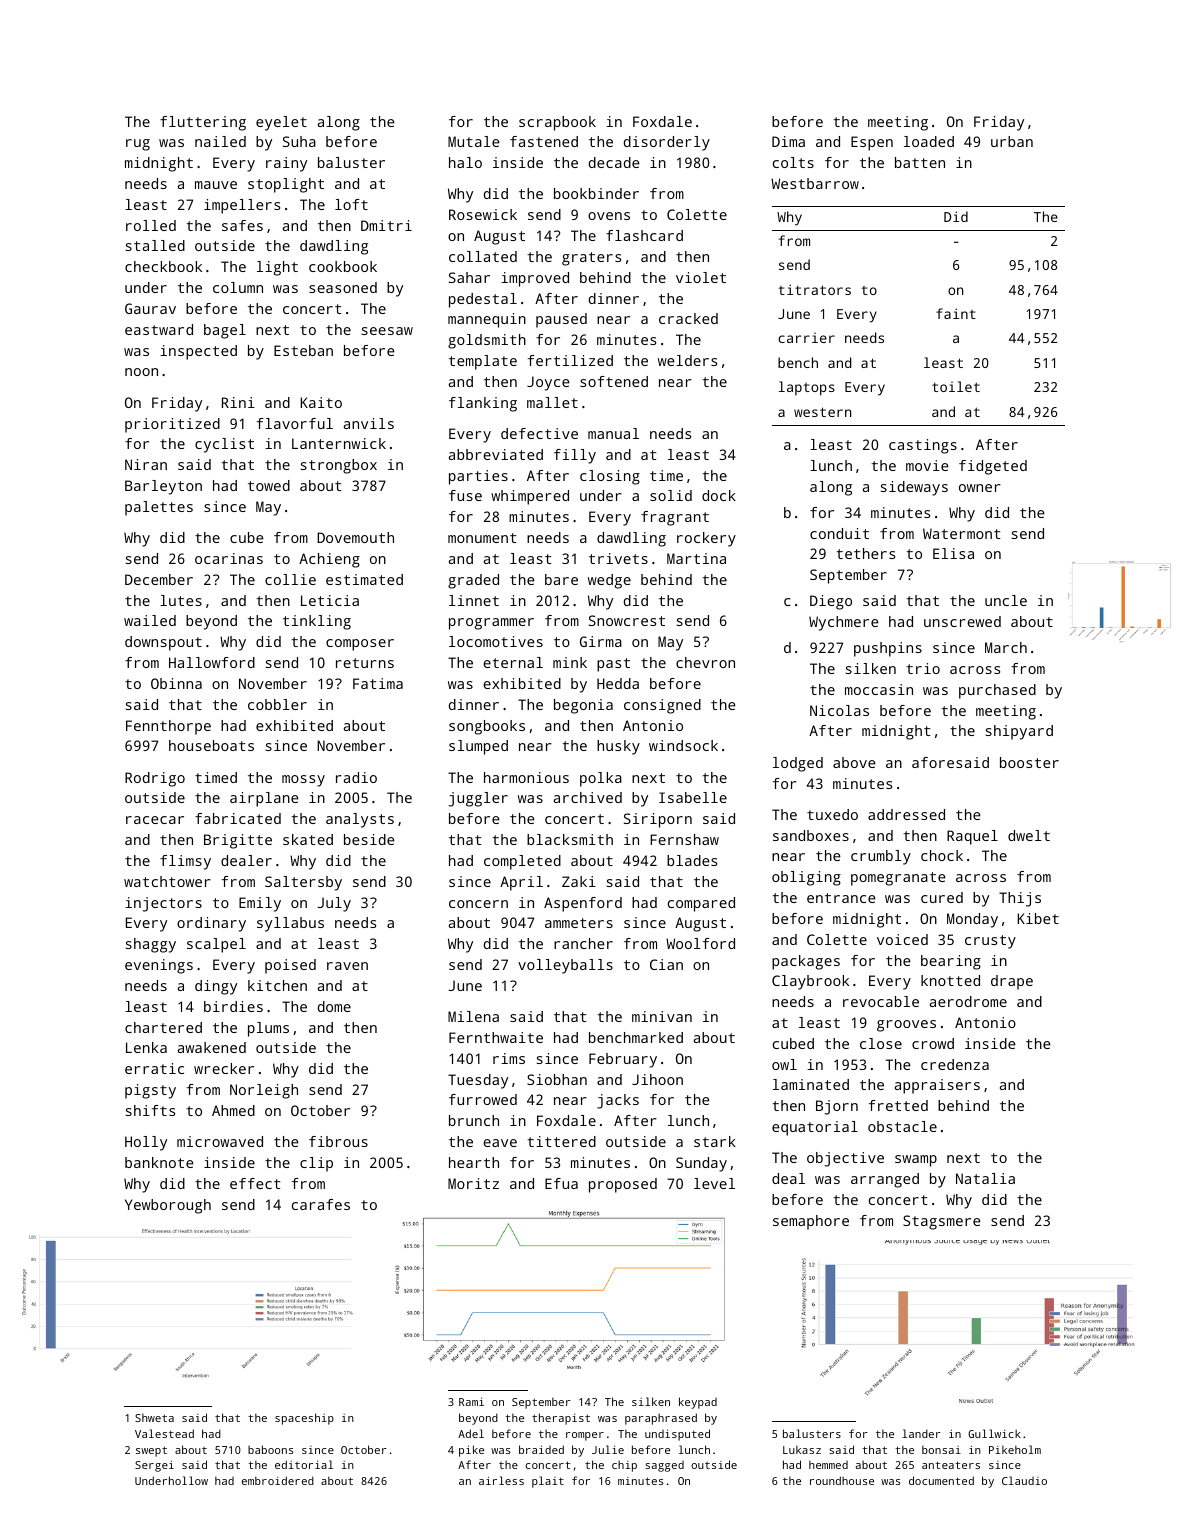 Image resolution: width=1189 pixels, height=1538 pixels. I want to click on noon, so click(141, 372).
